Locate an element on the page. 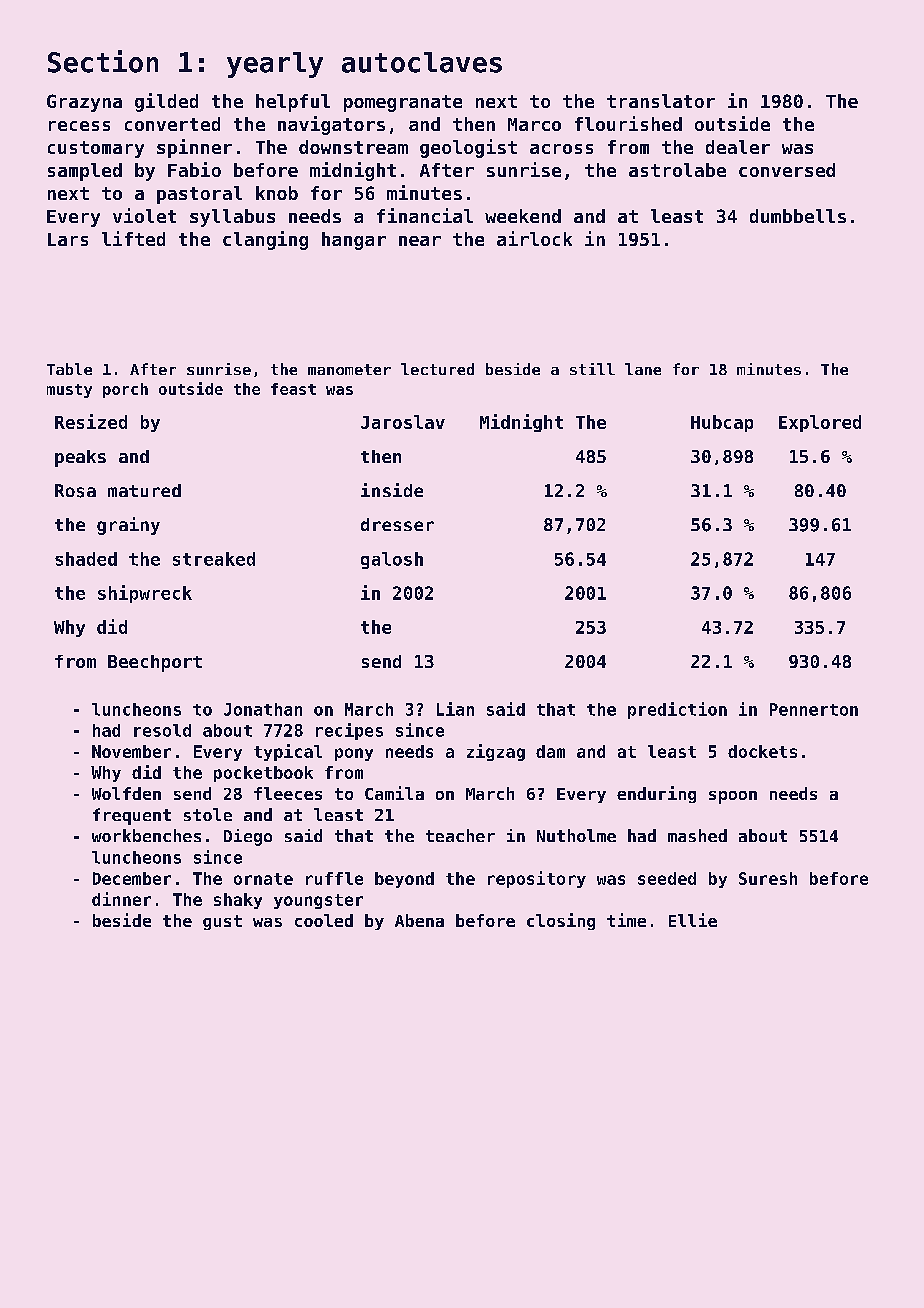 Image resolution: width=924 pixels, height=1308 pixels. Hubcap is located at coordinates (722, 423).
